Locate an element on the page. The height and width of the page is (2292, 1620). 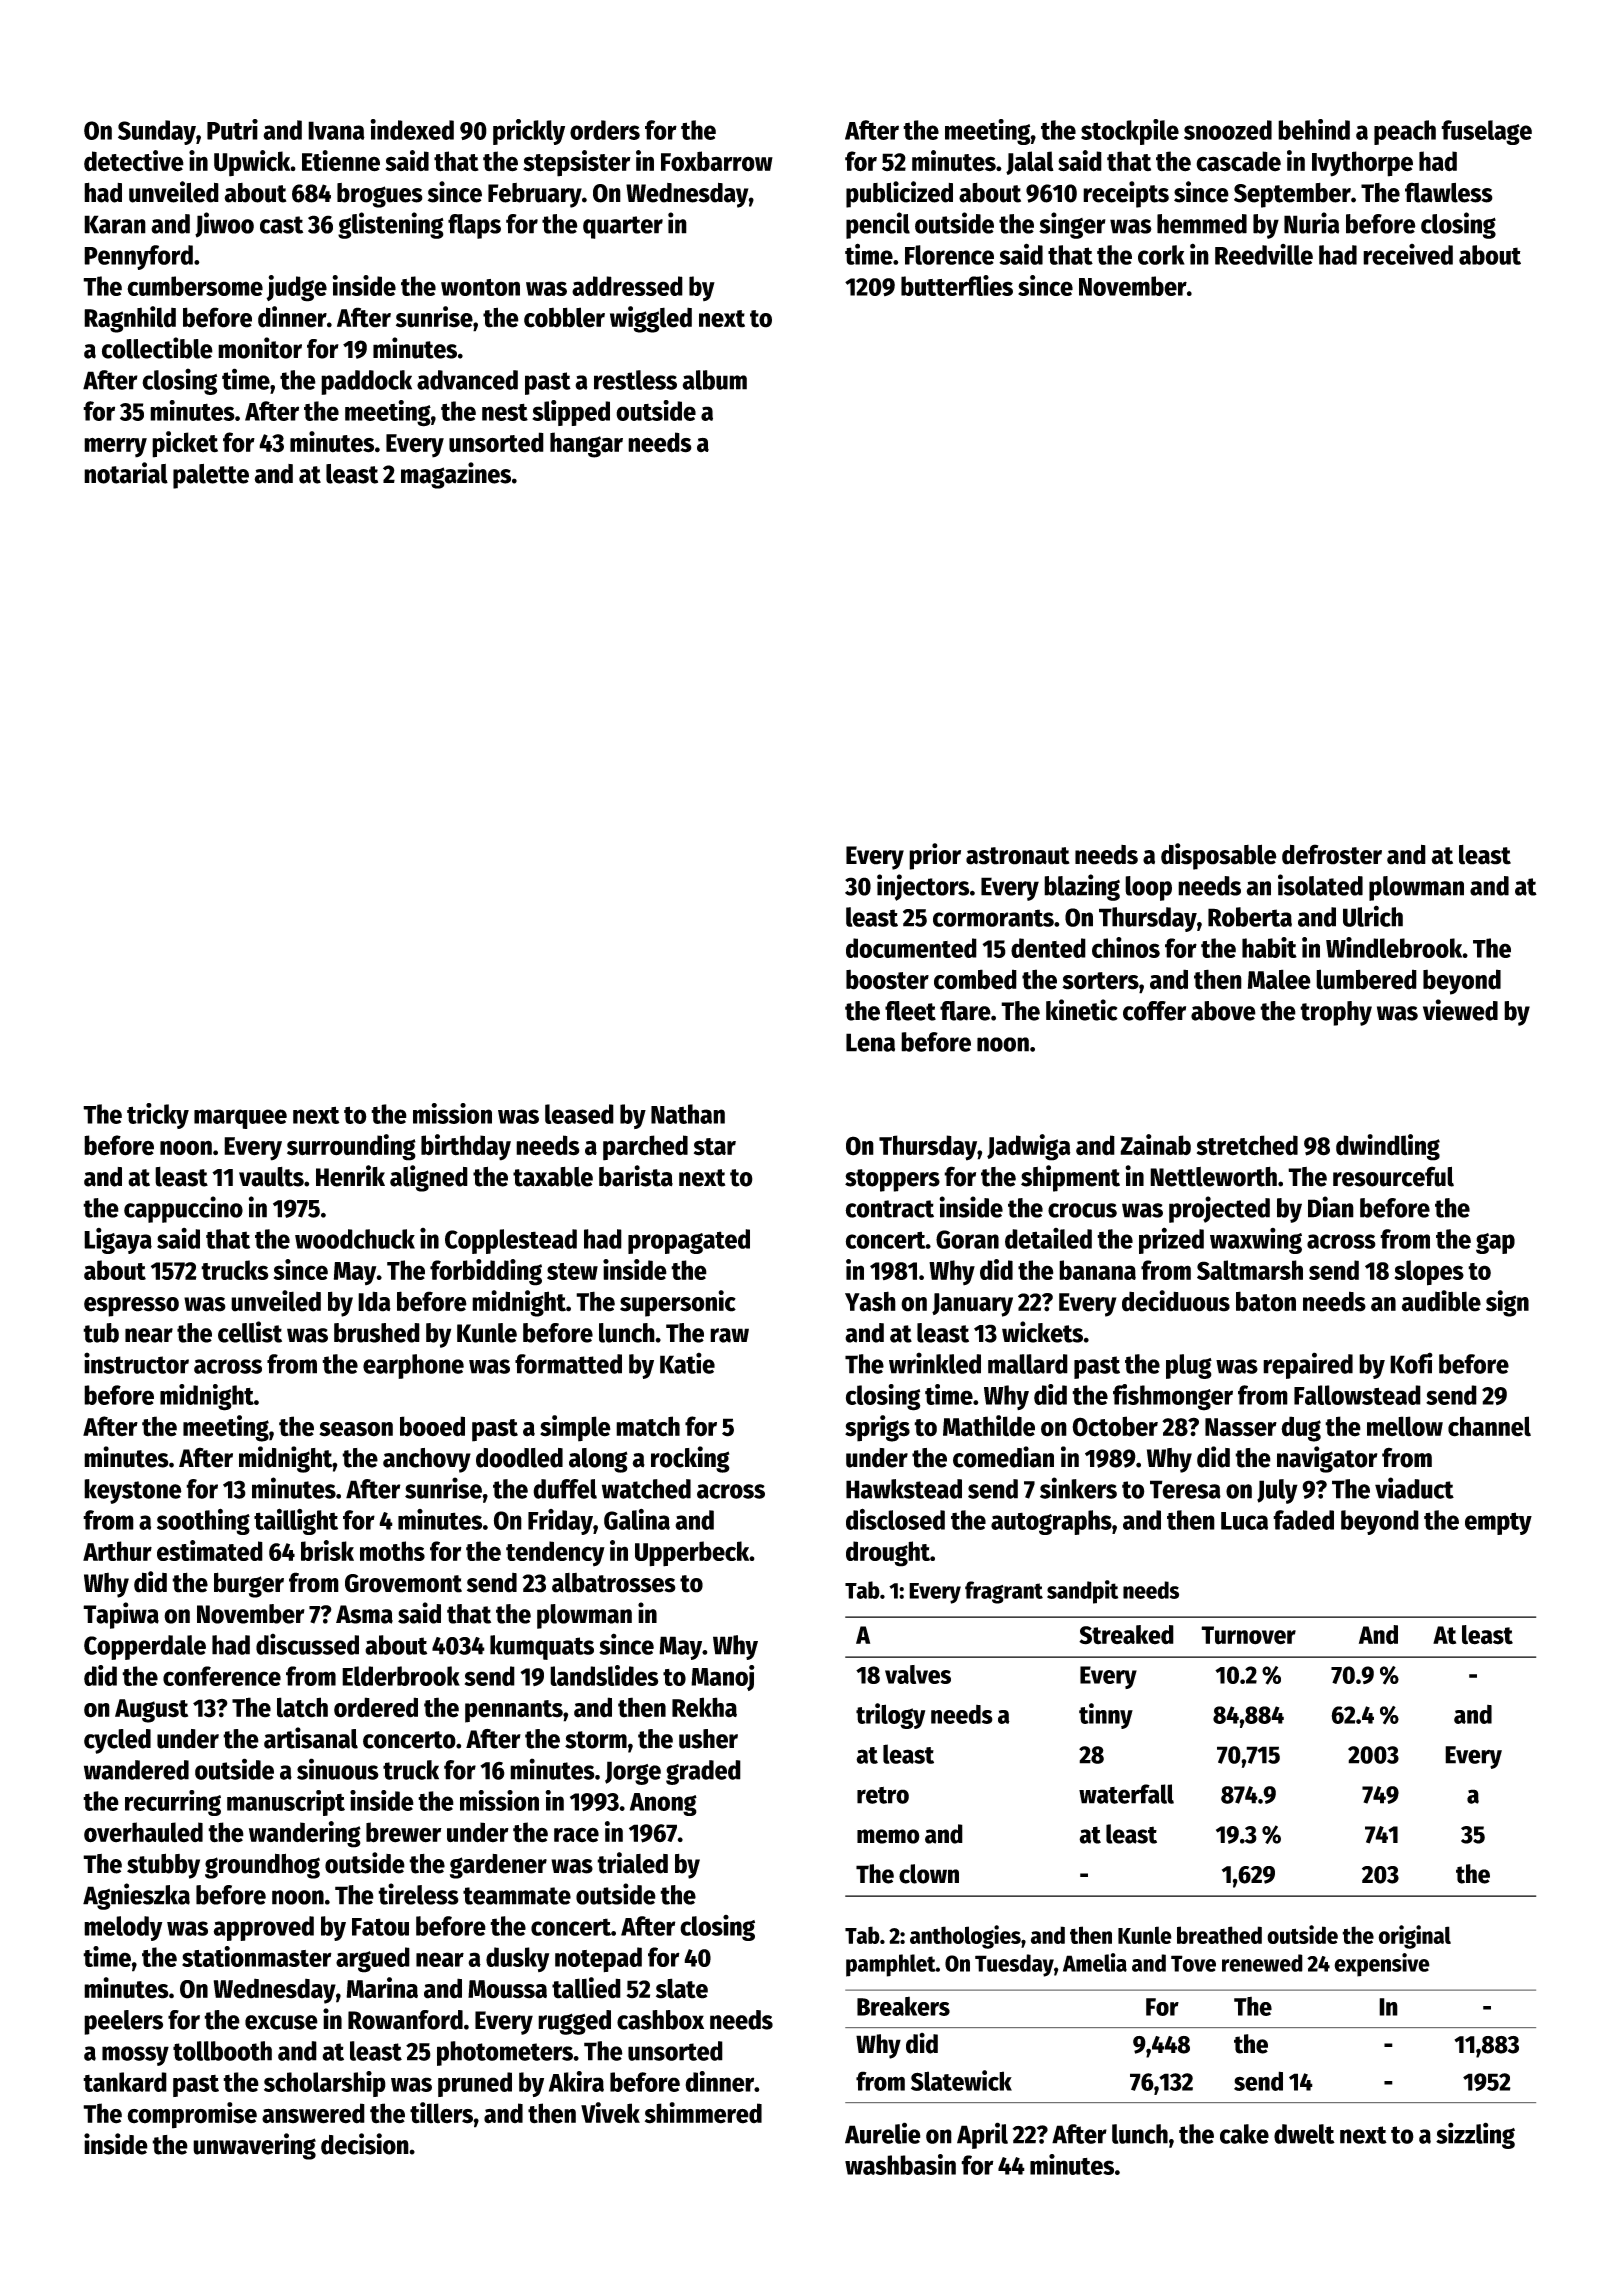
booster is located at coordinates (887, 979).
